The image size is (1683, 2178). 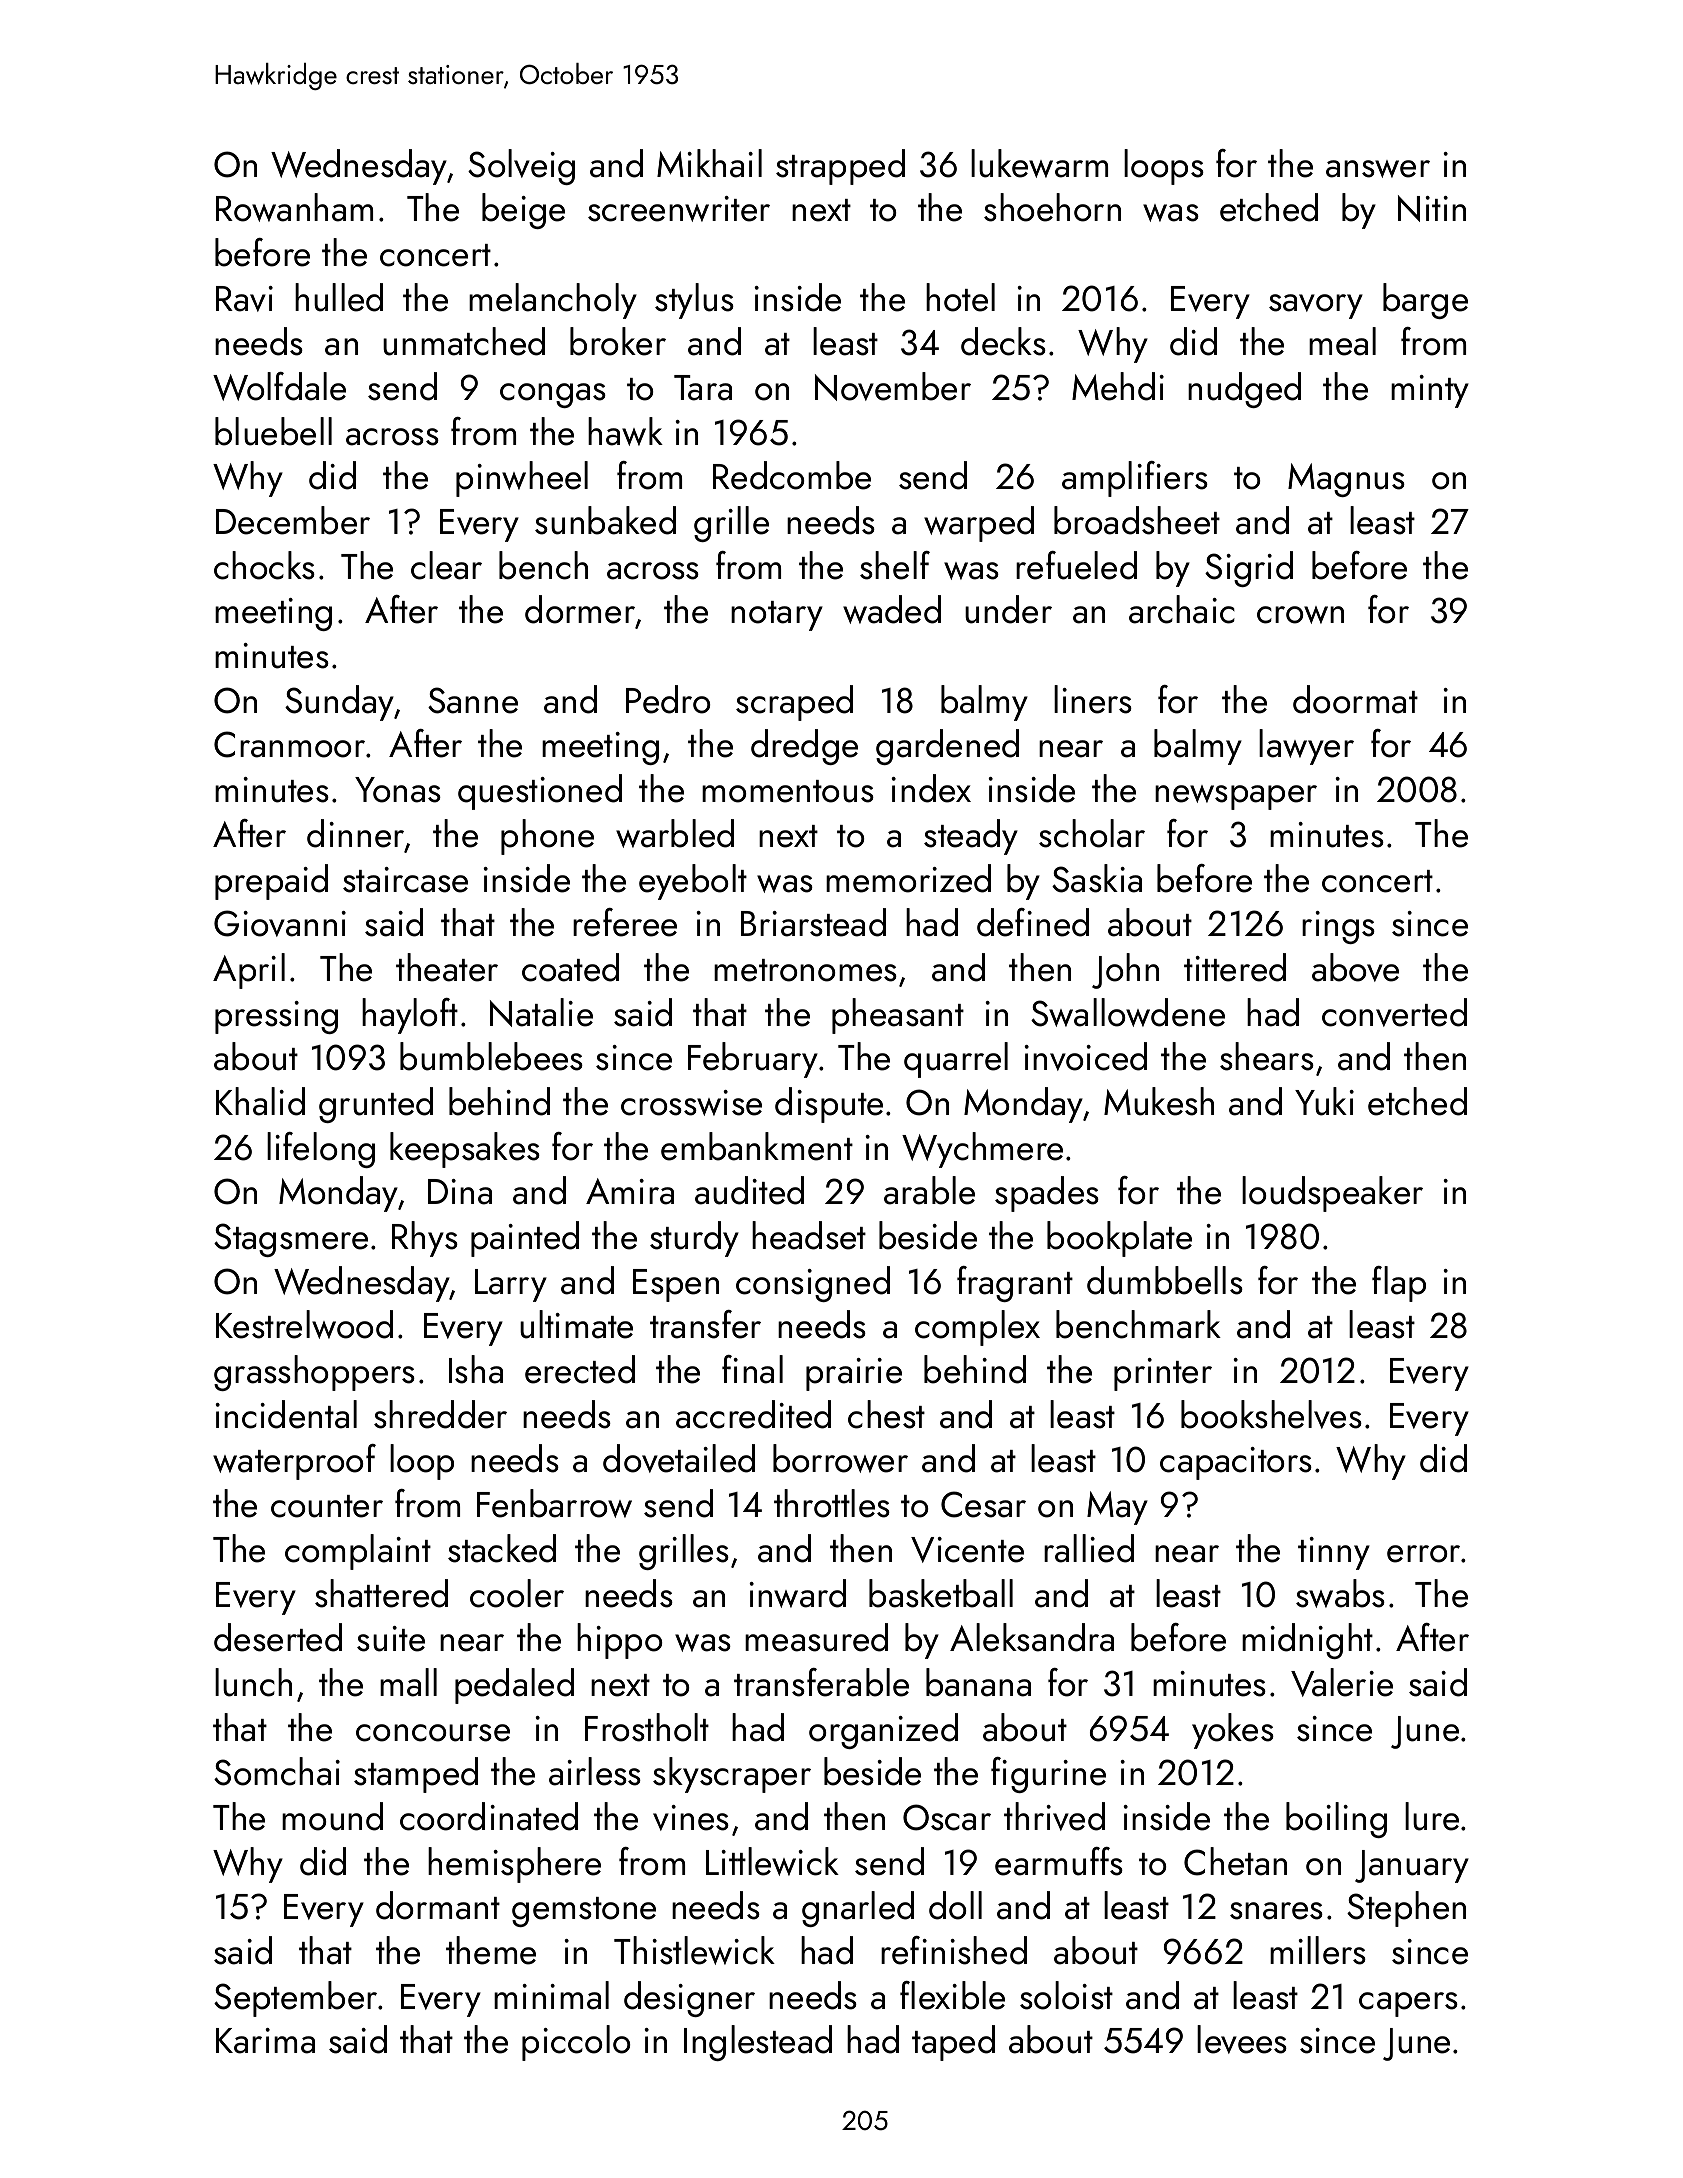 What do you see at coordinates (953, 2043) in the screenshot?
I see `taped` at bounding box center [953, 2043].
